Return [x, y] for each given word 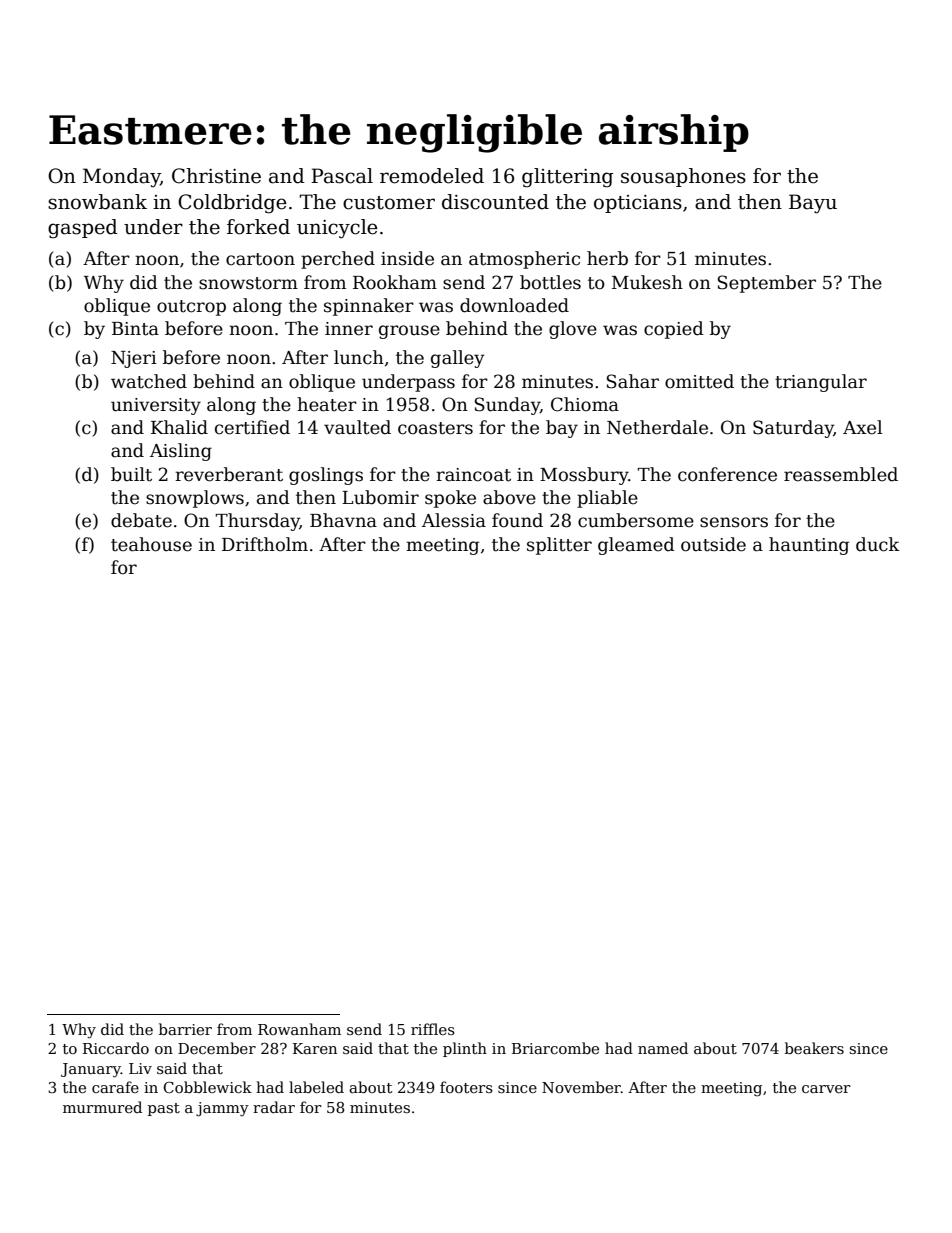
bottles [550, 282]
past [164, 1109]
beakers [814, 1048]
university [156, 406]
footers [466, 1087]
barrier [185, 1029]
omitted [699, 381]
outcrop [191, 308]
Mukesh [647, 282]
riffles [433, 1029]
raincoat [473, 475]
